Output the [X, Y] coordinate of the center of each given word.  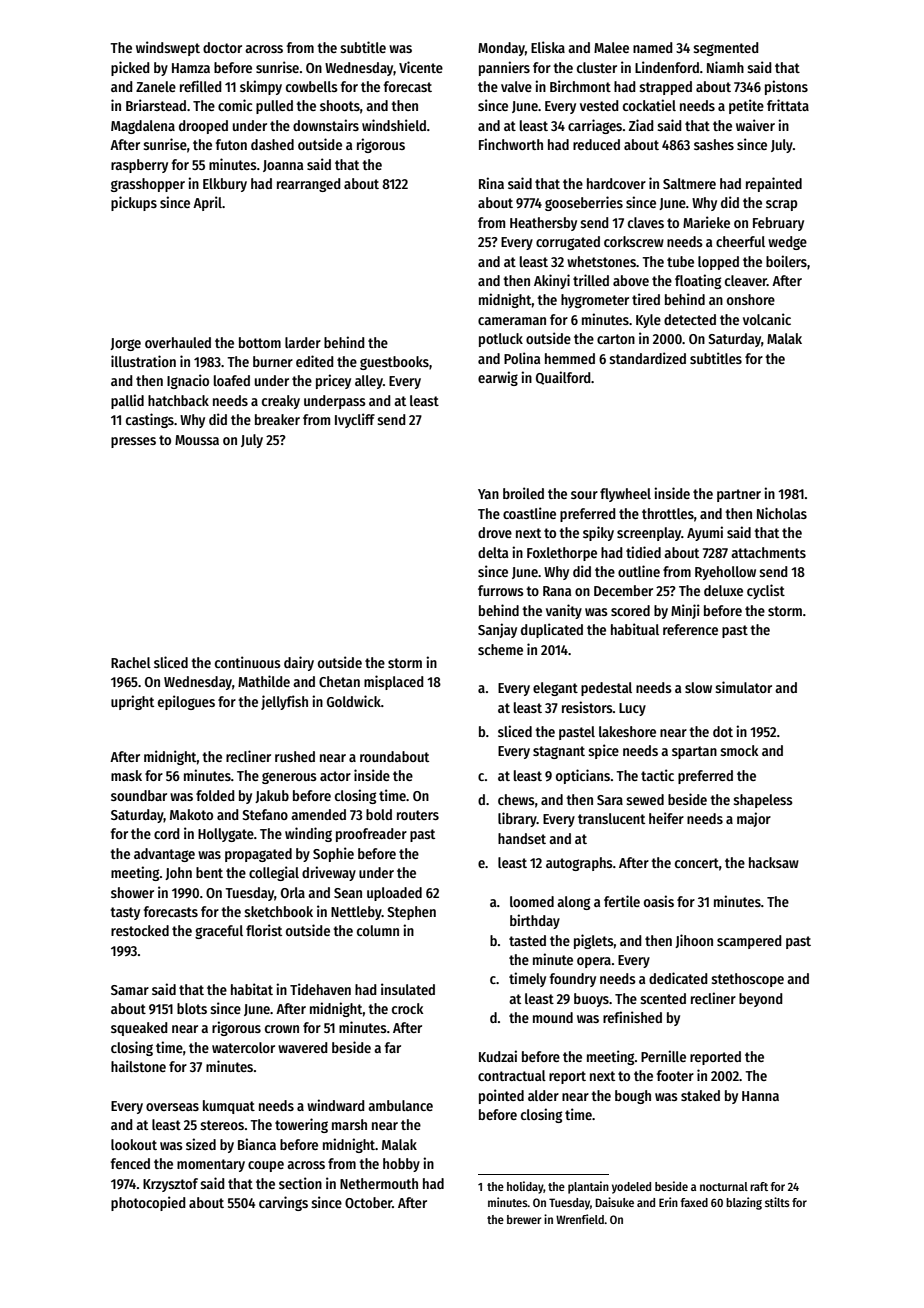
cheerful [740, 241]
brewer [524, 1219]
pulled [274, 107]
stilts [777, 1202]
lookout [134, 1144]
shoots [340, 105]
